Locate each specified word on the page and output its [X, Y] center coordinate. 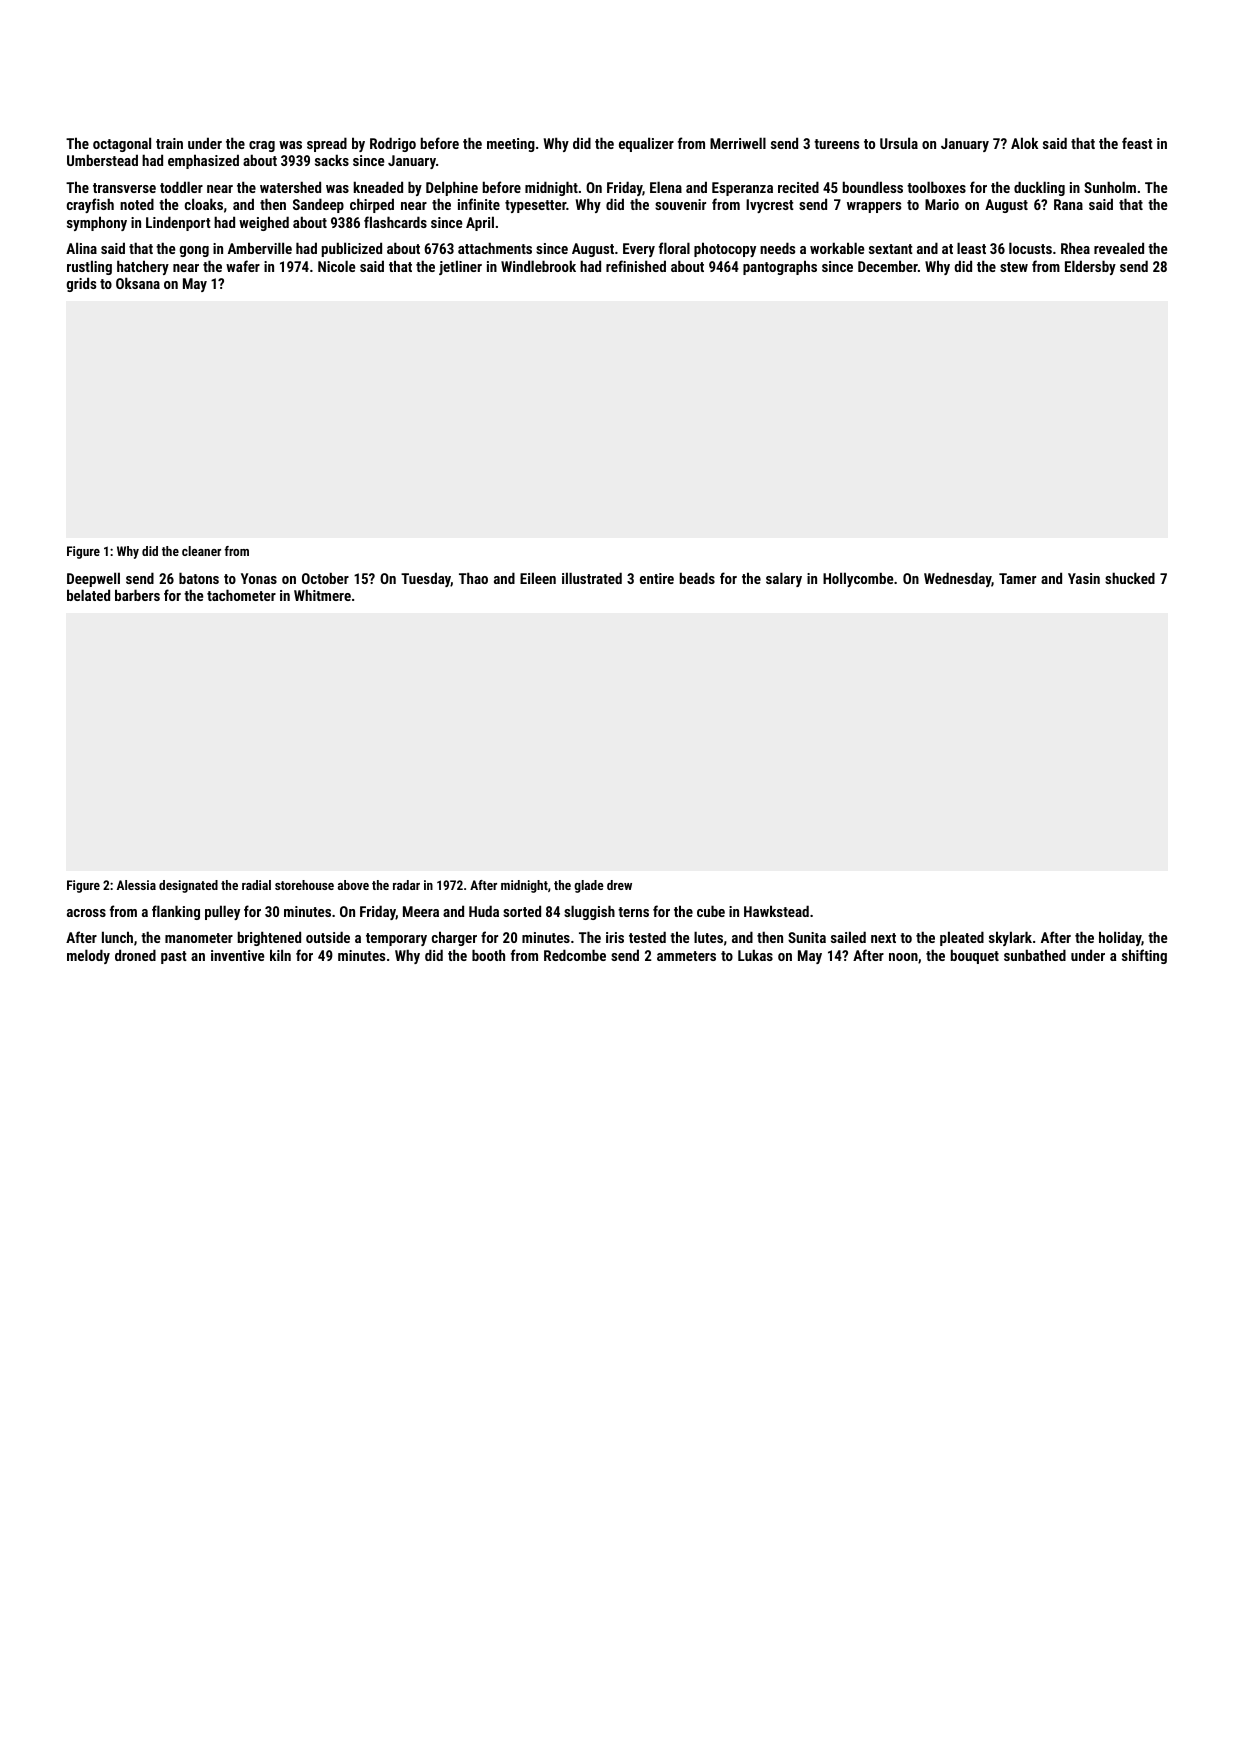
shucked [1130, 578]
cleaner [201, 551]
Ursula [899, 143]
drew [619, 885]
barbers [137, 595]
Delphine [452, 188]
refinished [636, 266]
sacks [332, 160]
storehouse [304, 885]
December [888, 266]
